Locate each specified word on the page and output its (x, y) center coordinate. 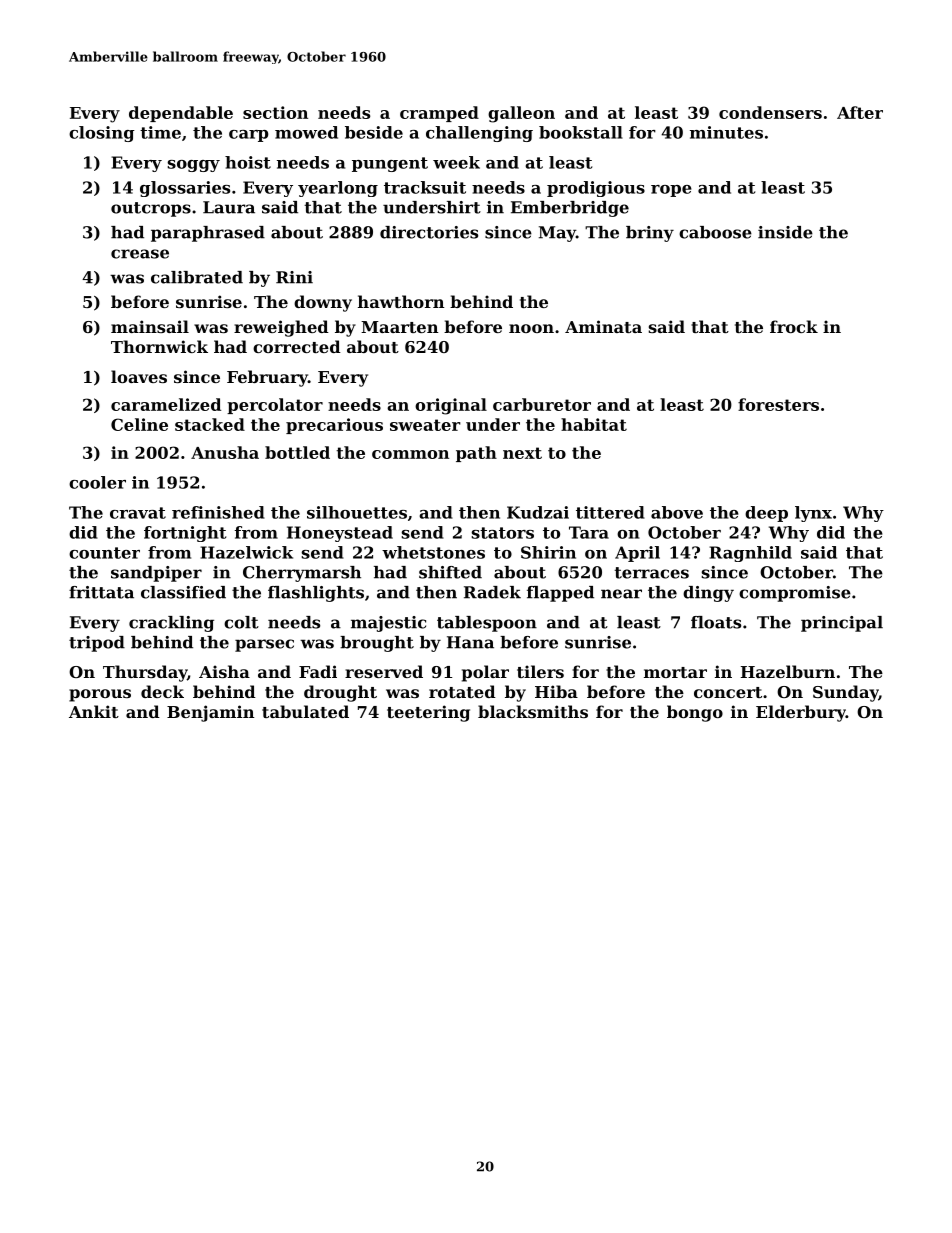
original (451, 406)
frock (794, 326)
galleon (521, 114)
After (860, 112)
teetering (428, 713)
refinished (218, 512)
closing (102, 134)
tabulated (305, 711)
